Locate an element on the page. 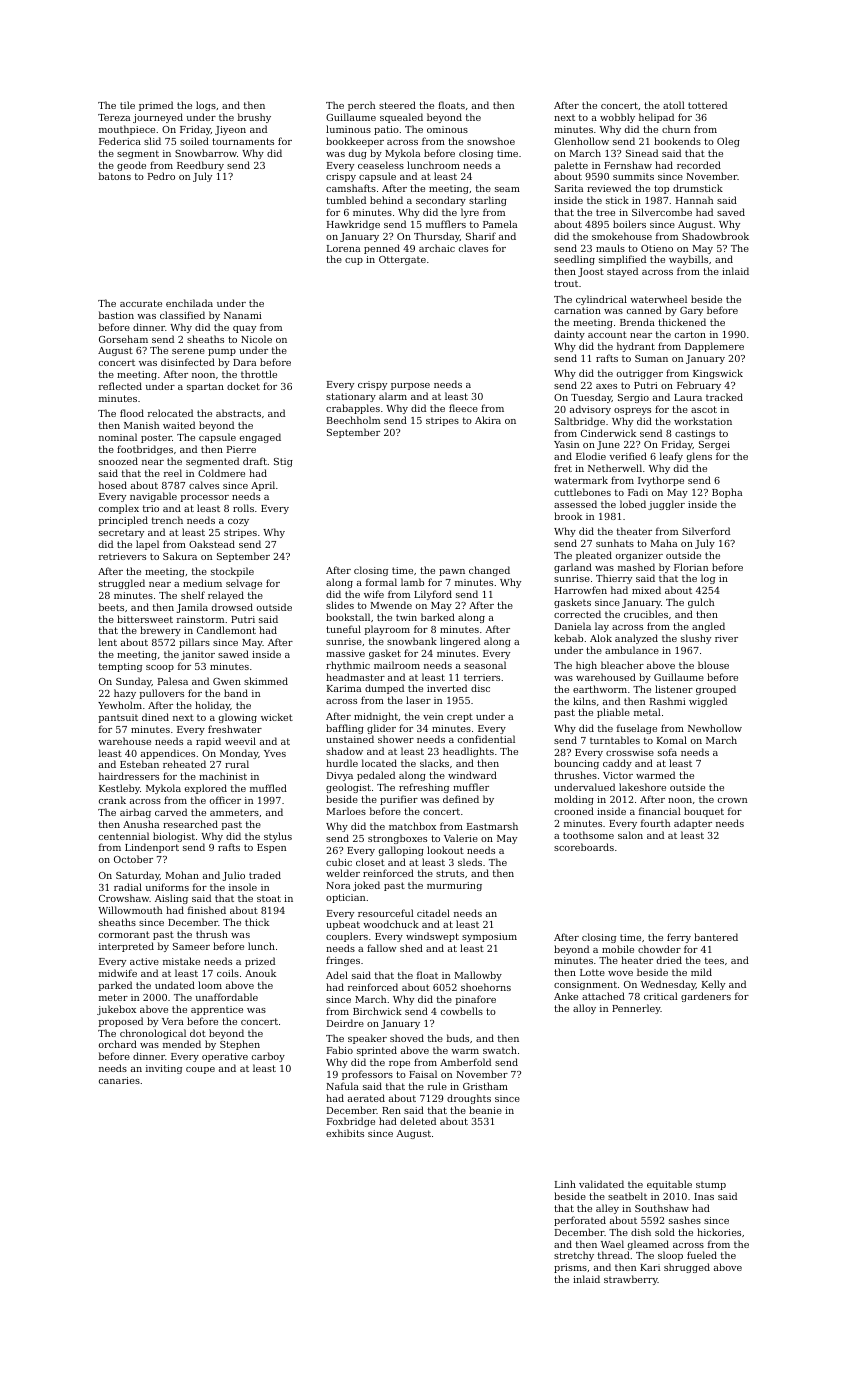 This document has width=849, height=1400. sawed is located at coordinates (233, 654).
